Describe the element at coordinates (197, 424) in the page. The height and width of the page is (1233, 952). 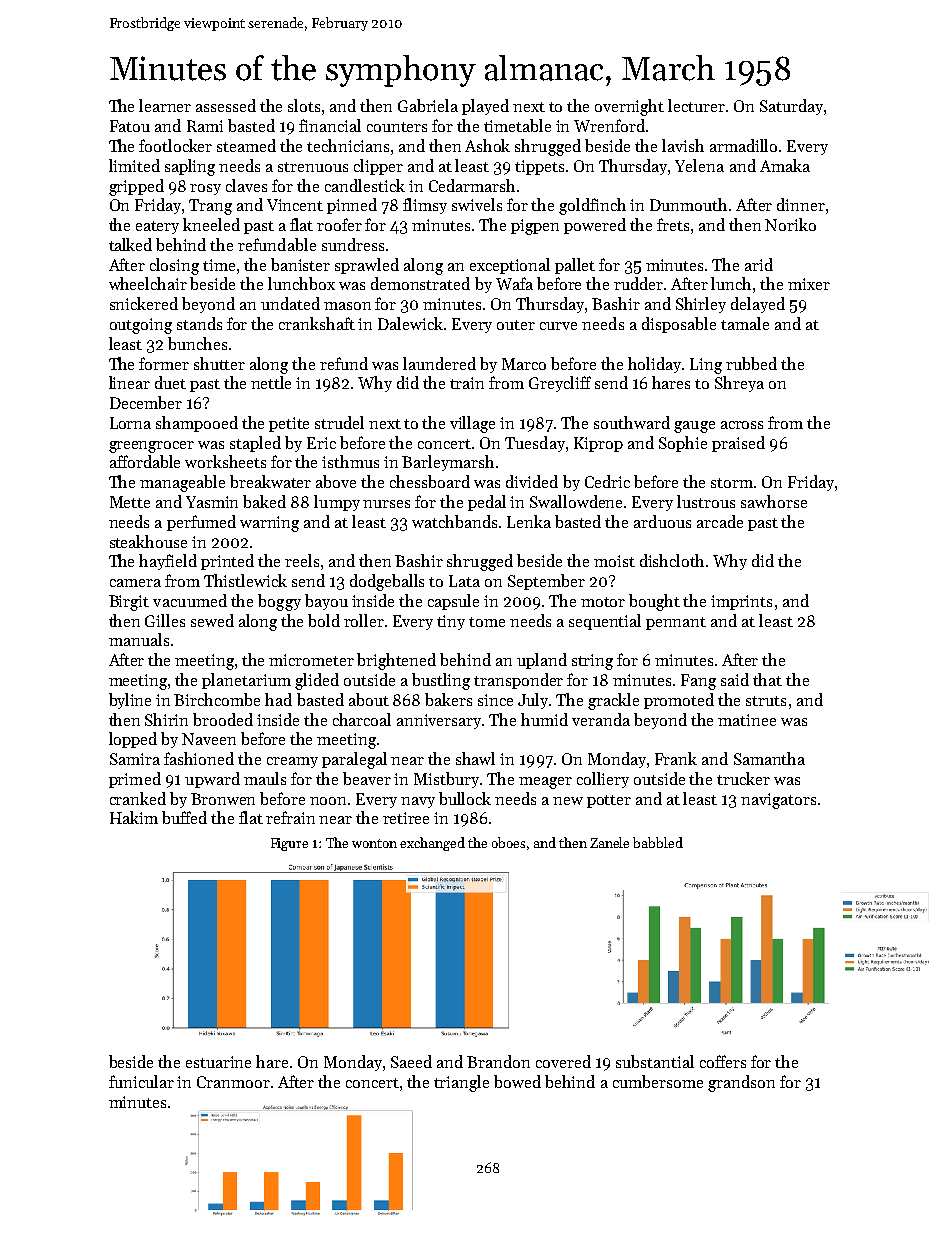
I see `shampooed` at that location.
